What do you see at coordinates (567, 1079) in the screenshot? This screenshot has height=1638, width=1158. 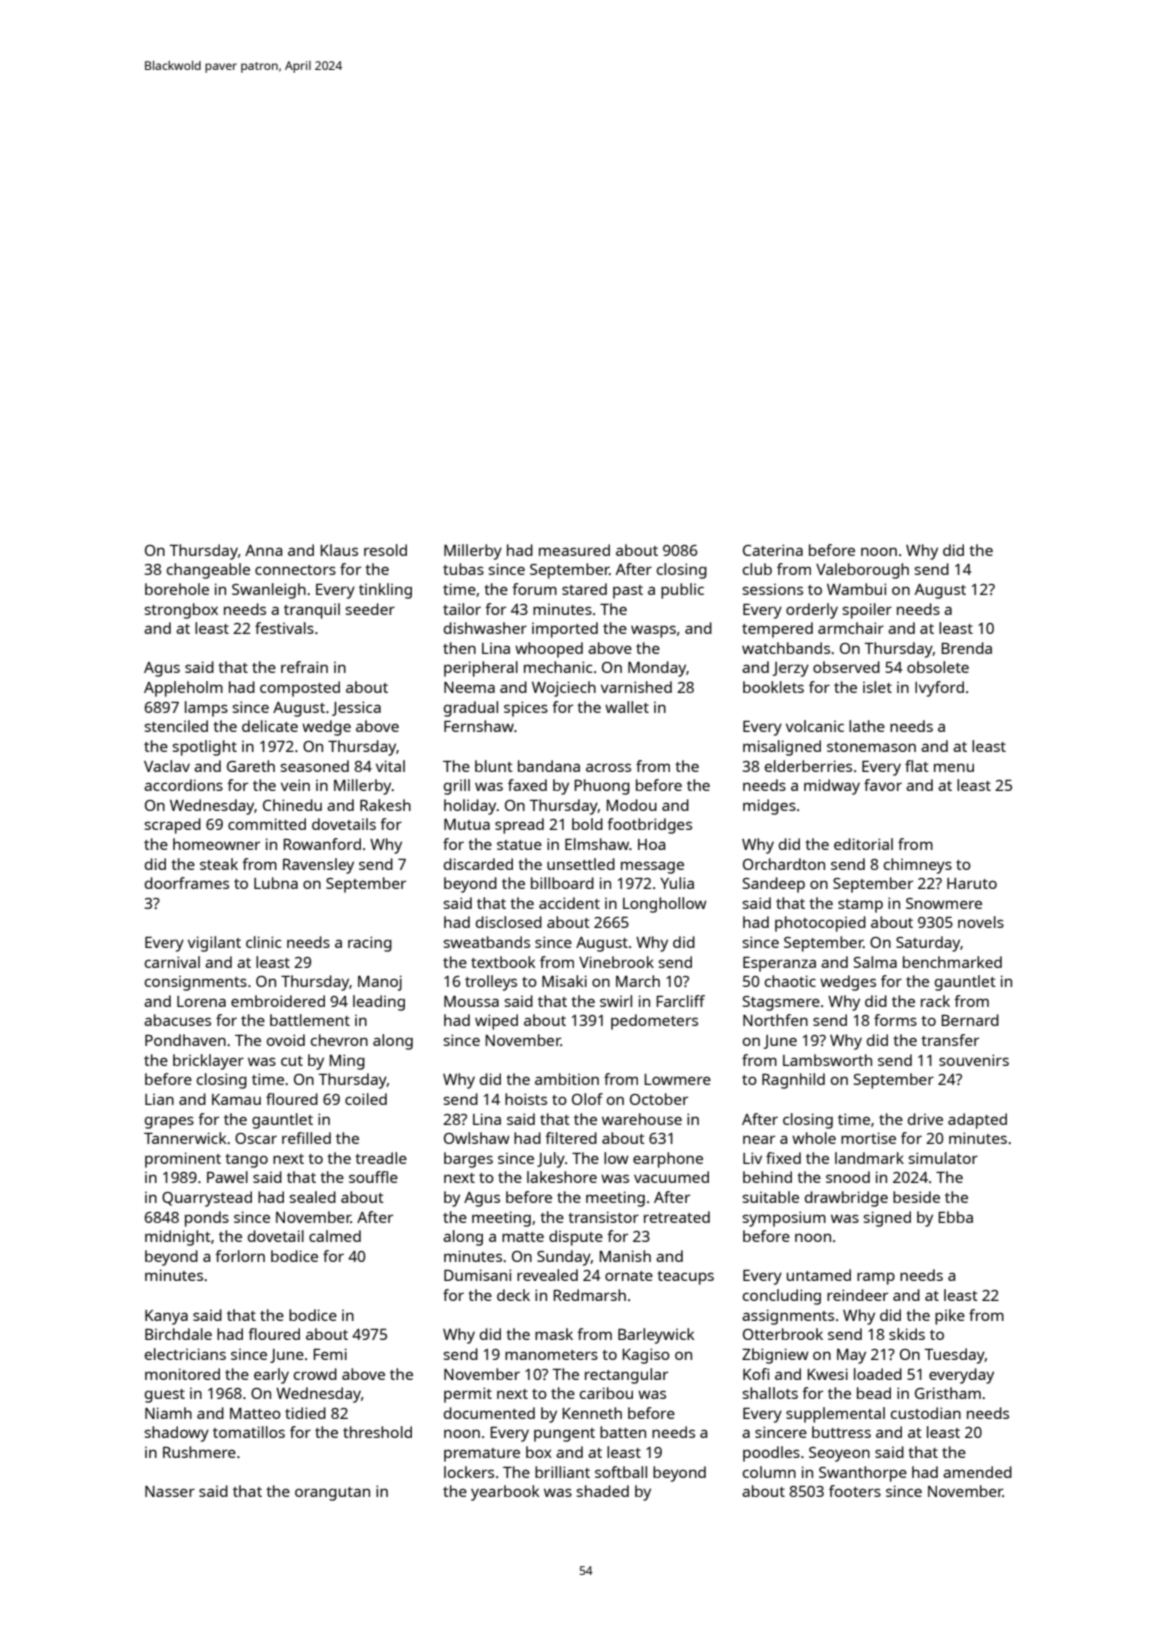 I see `ambition` at bounding box center [567, 1079].
